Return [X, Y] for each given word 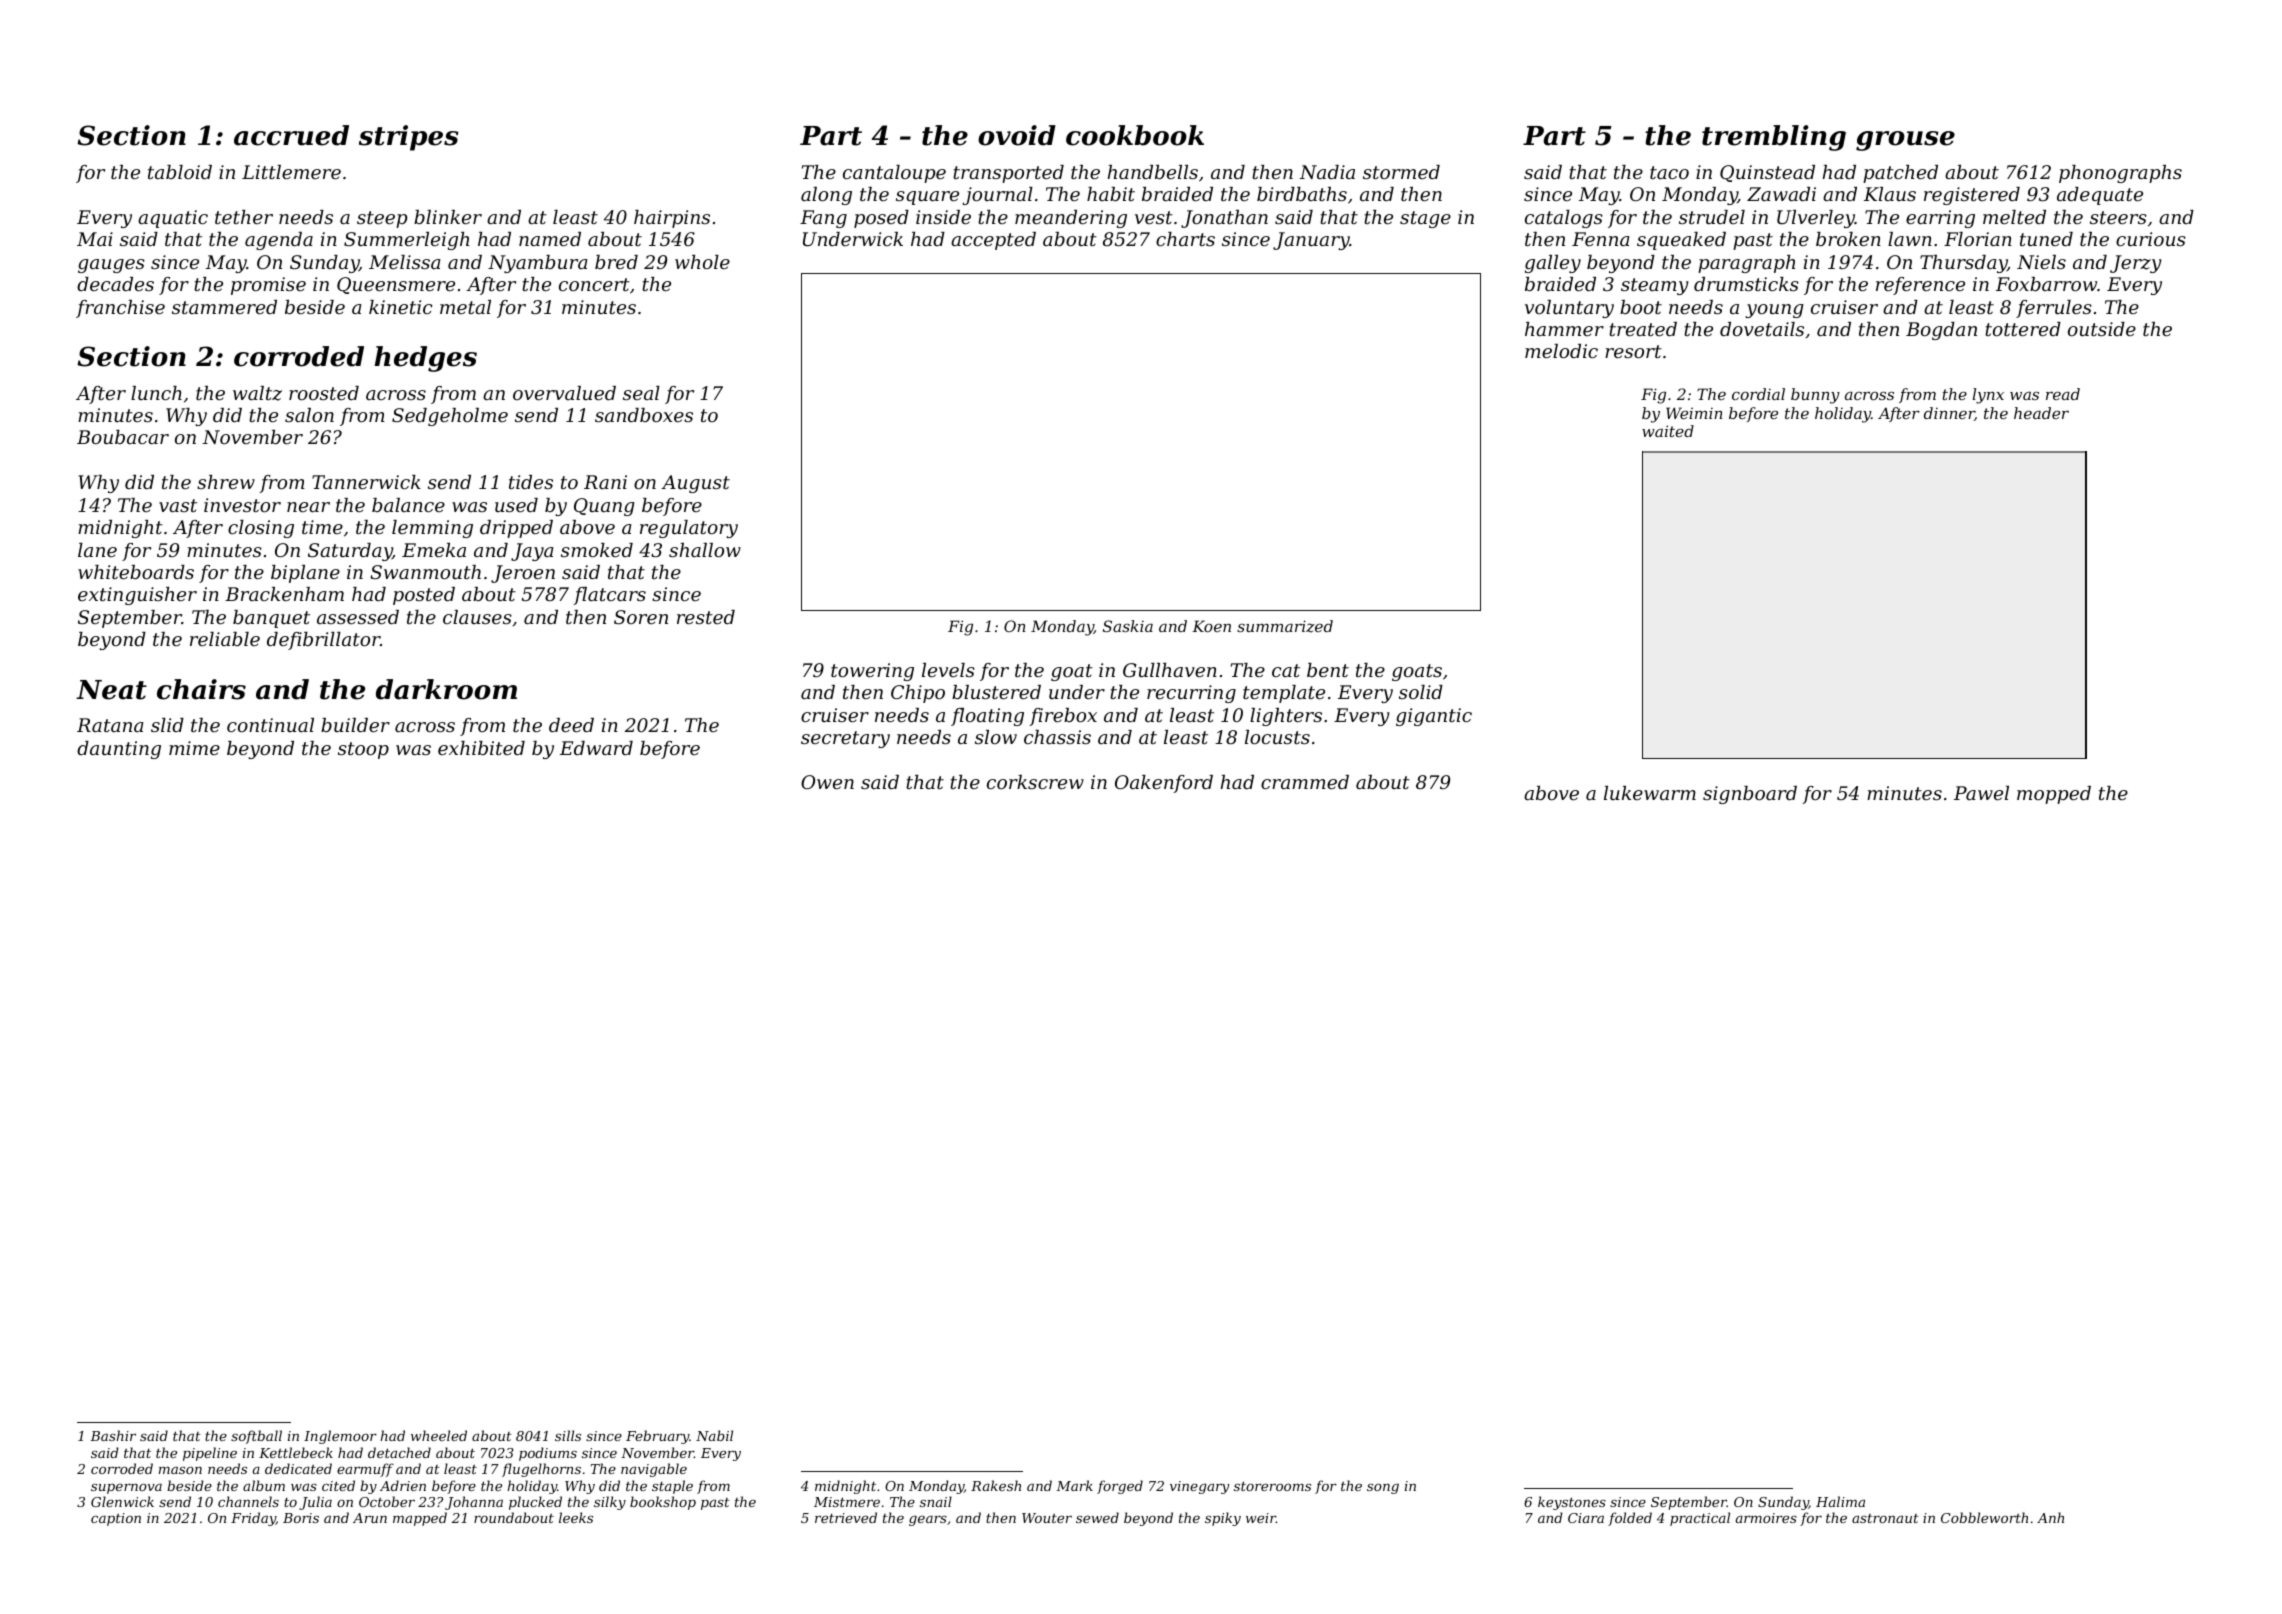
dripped [516, 529]
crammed [1305, 782]
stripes [409, 138]
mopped [2054, 795]
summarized [1285, 626]
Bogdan [1941, 331]
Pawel [1981, 793]
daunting [119, 750]
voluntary [1569, 309]
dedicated [298, 1468]
